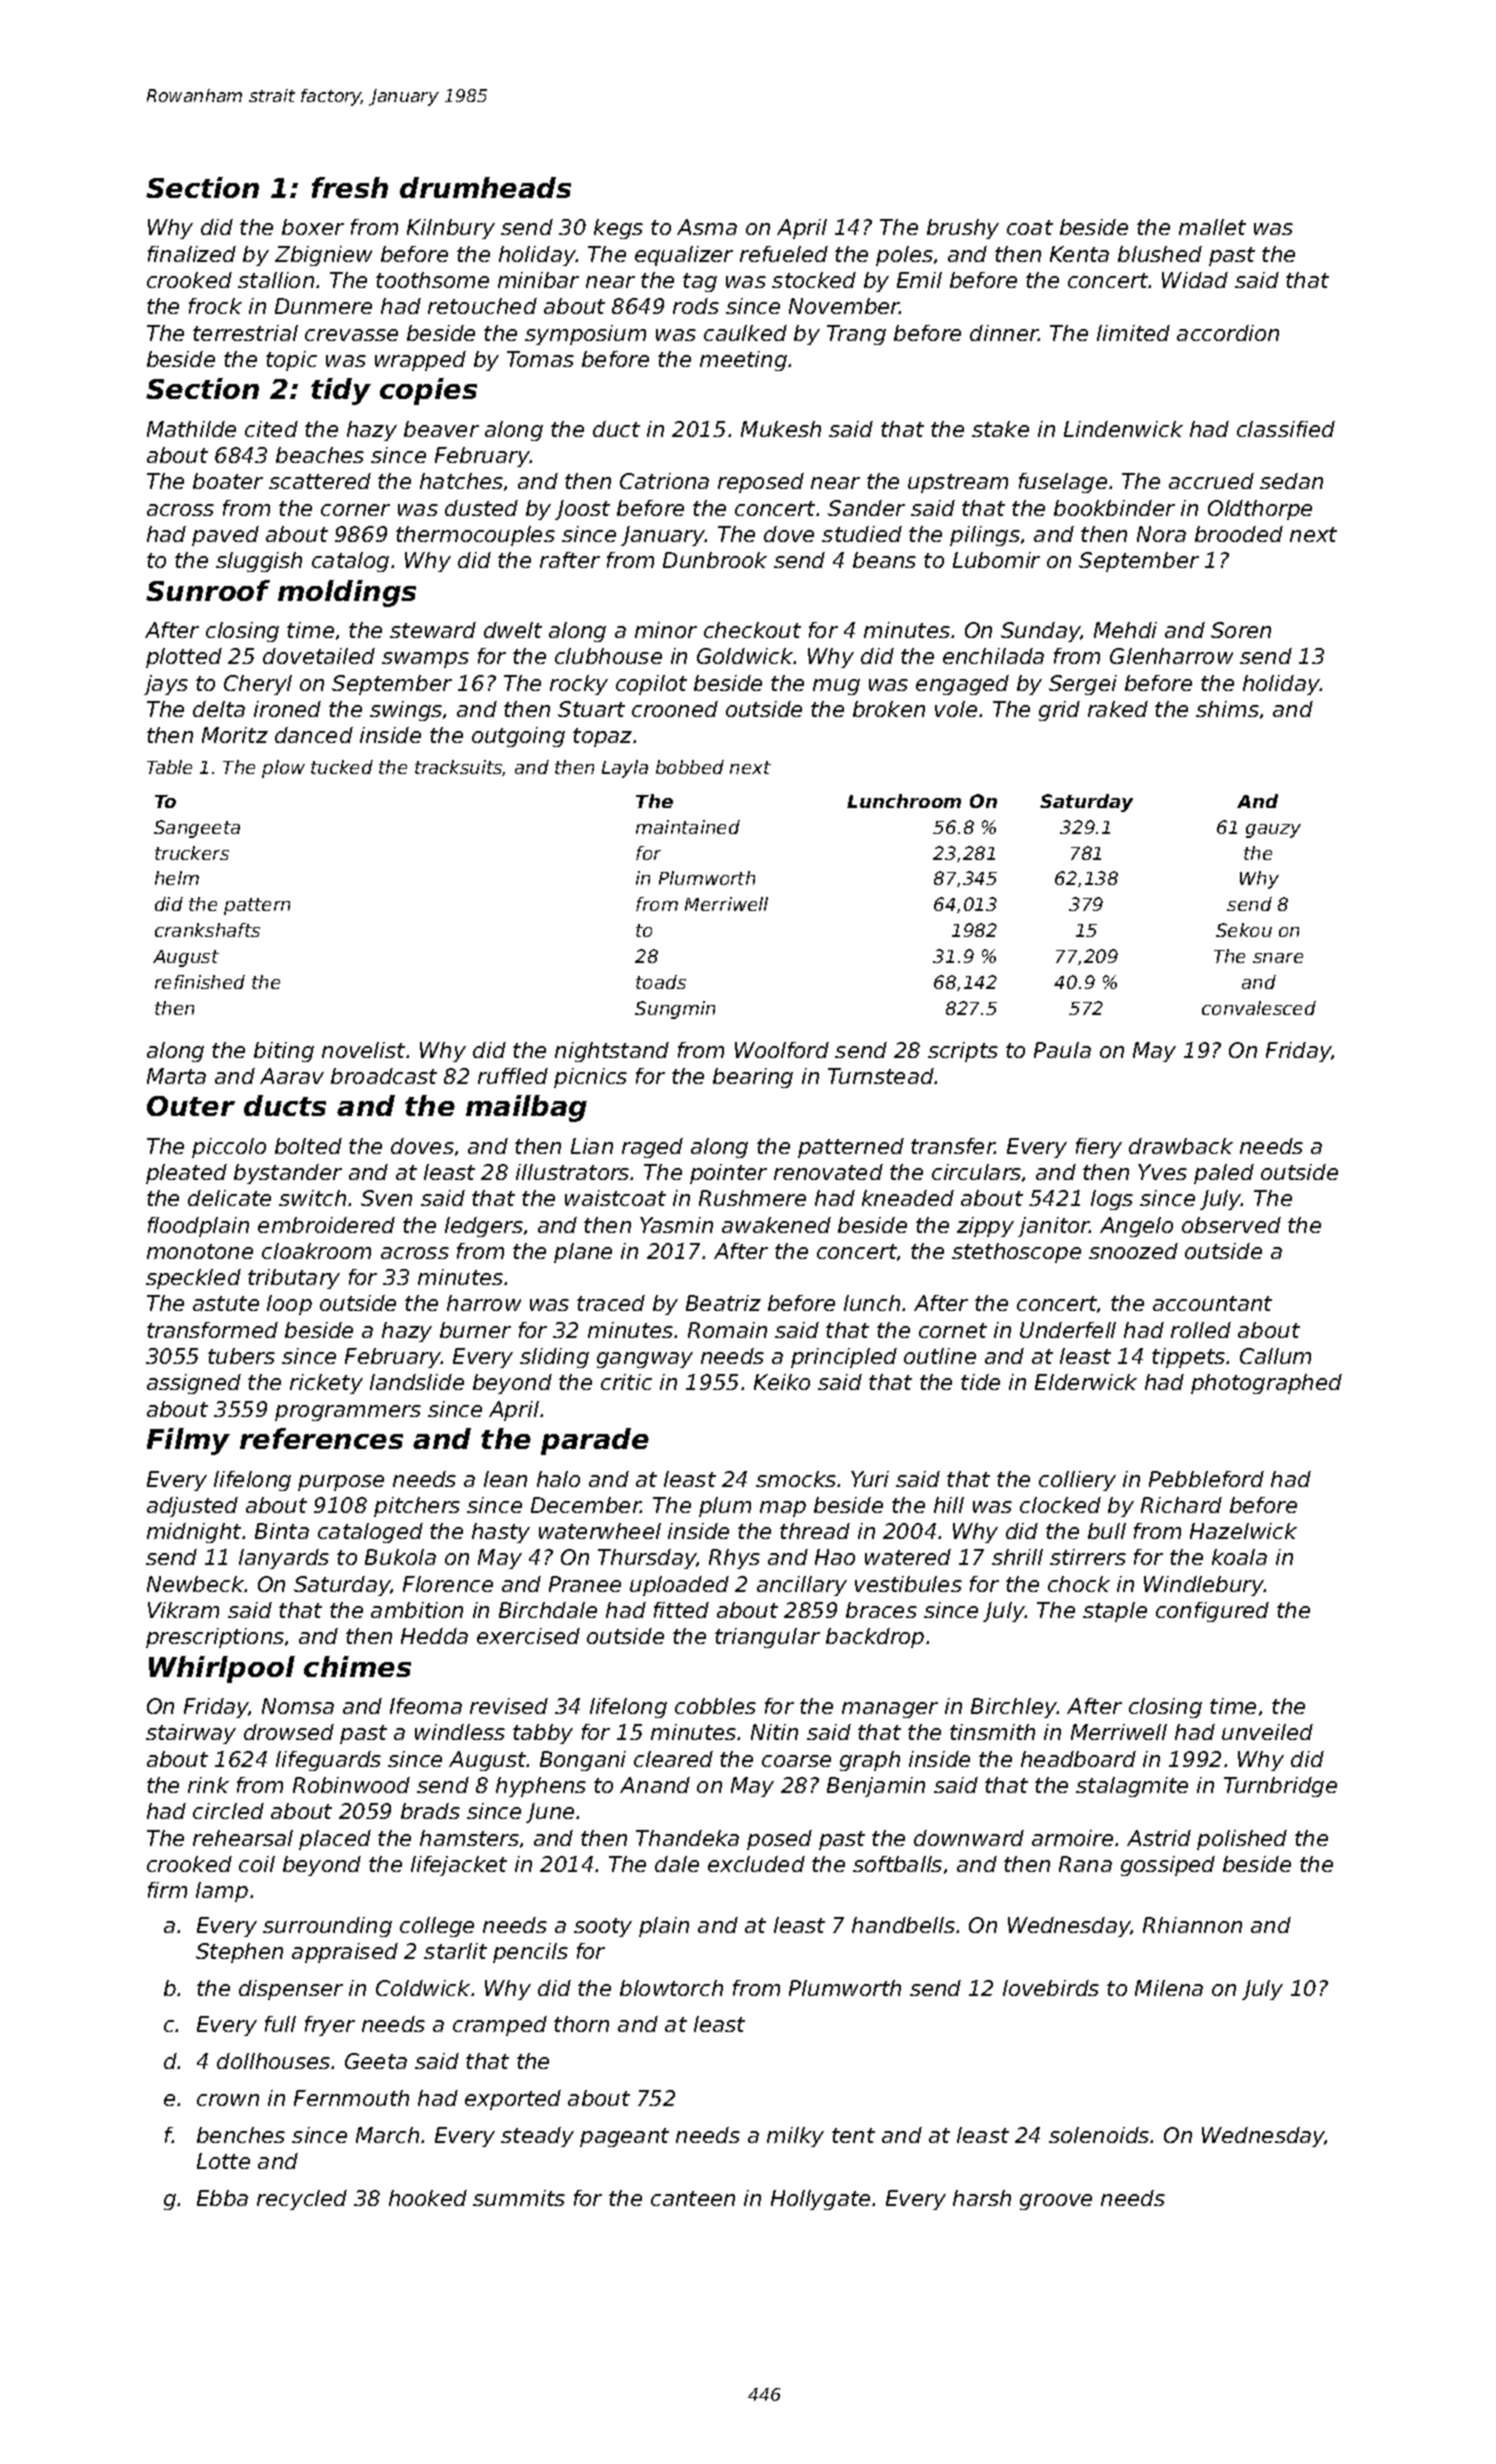 This screenshot has width=1496, height=2464. Describe the element at coordinates (1275, 1356) in the screenshot. I see `Callum` at that location.
